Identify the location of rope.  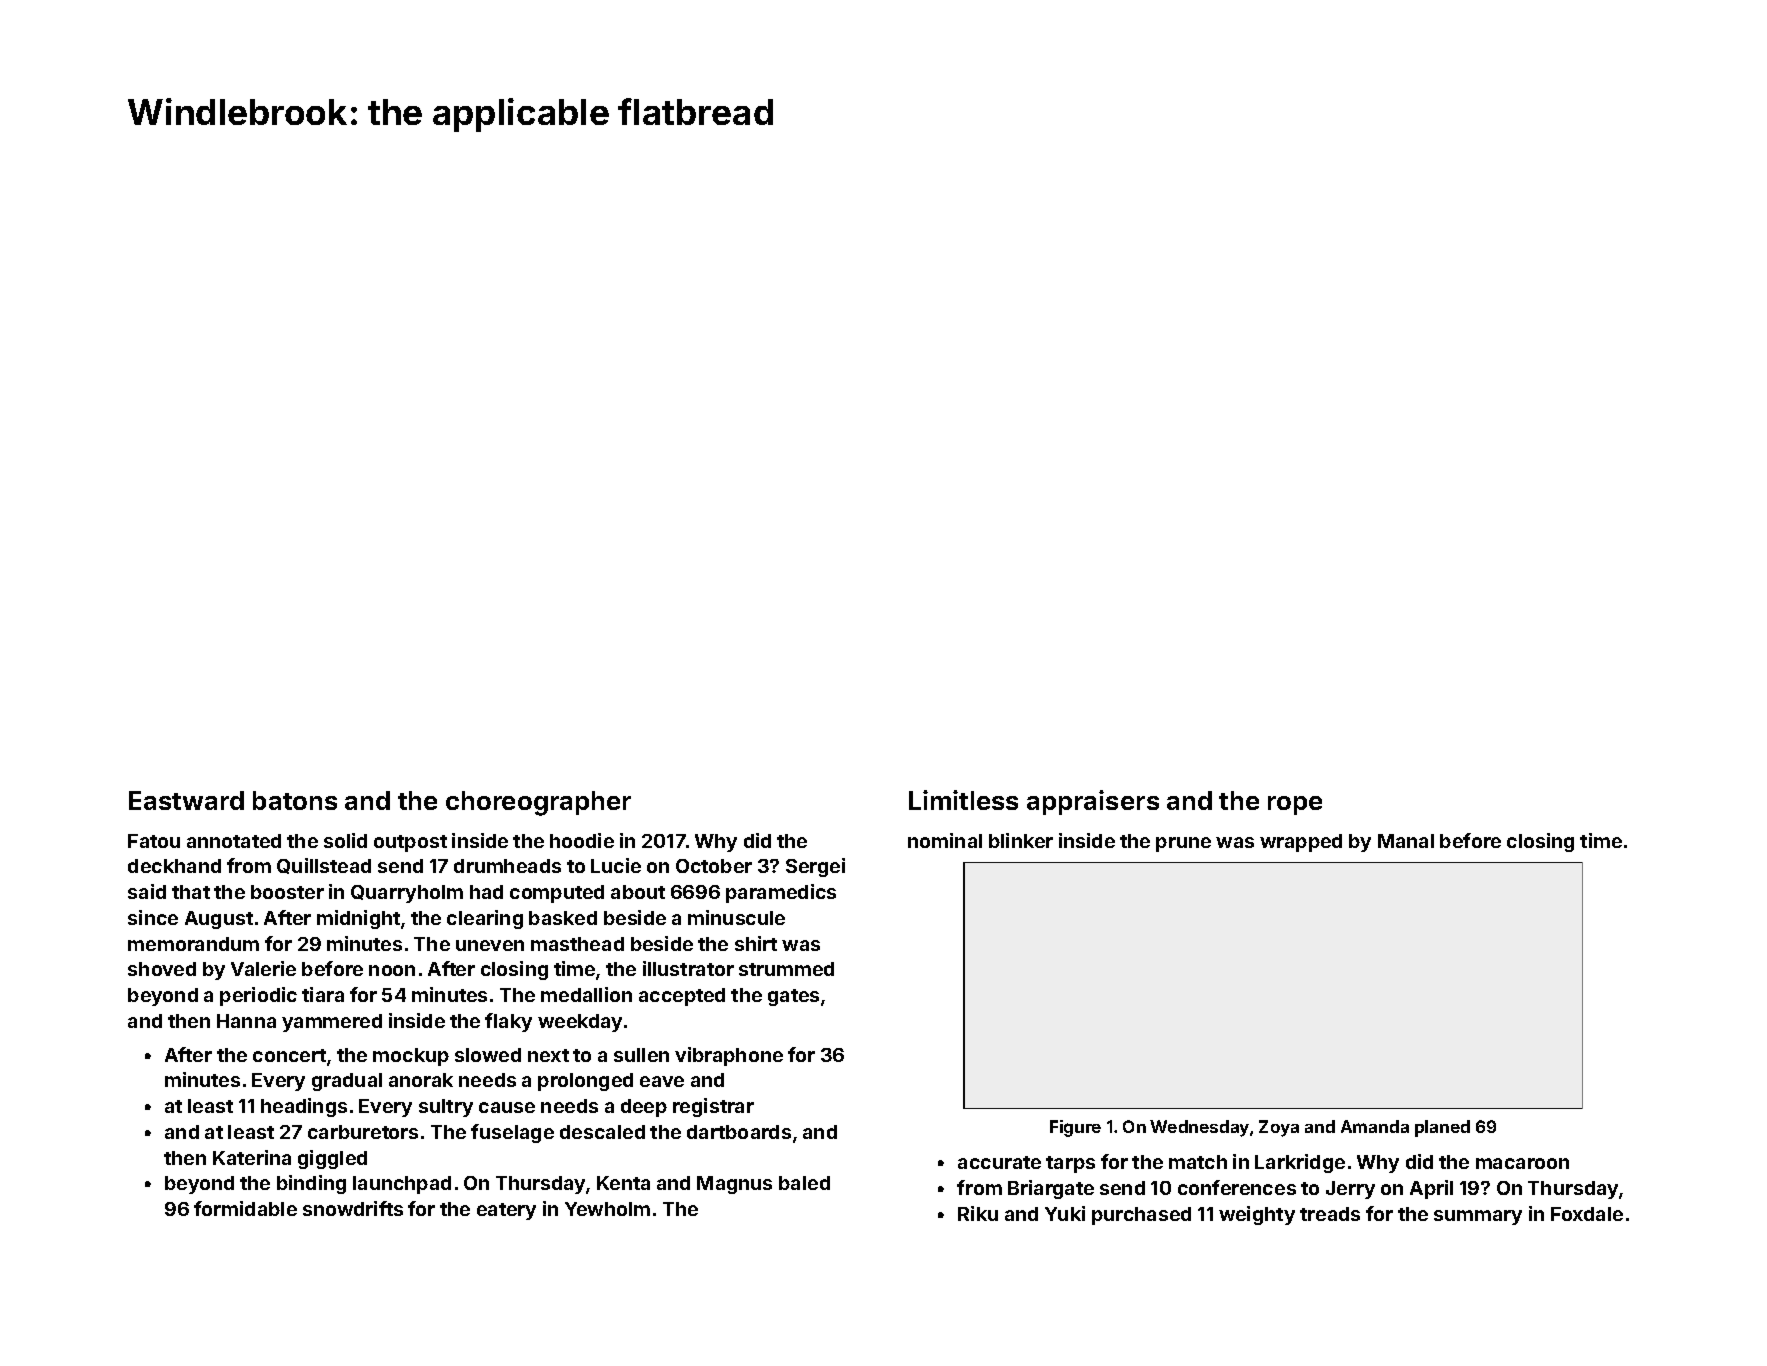
(1295, 805).
